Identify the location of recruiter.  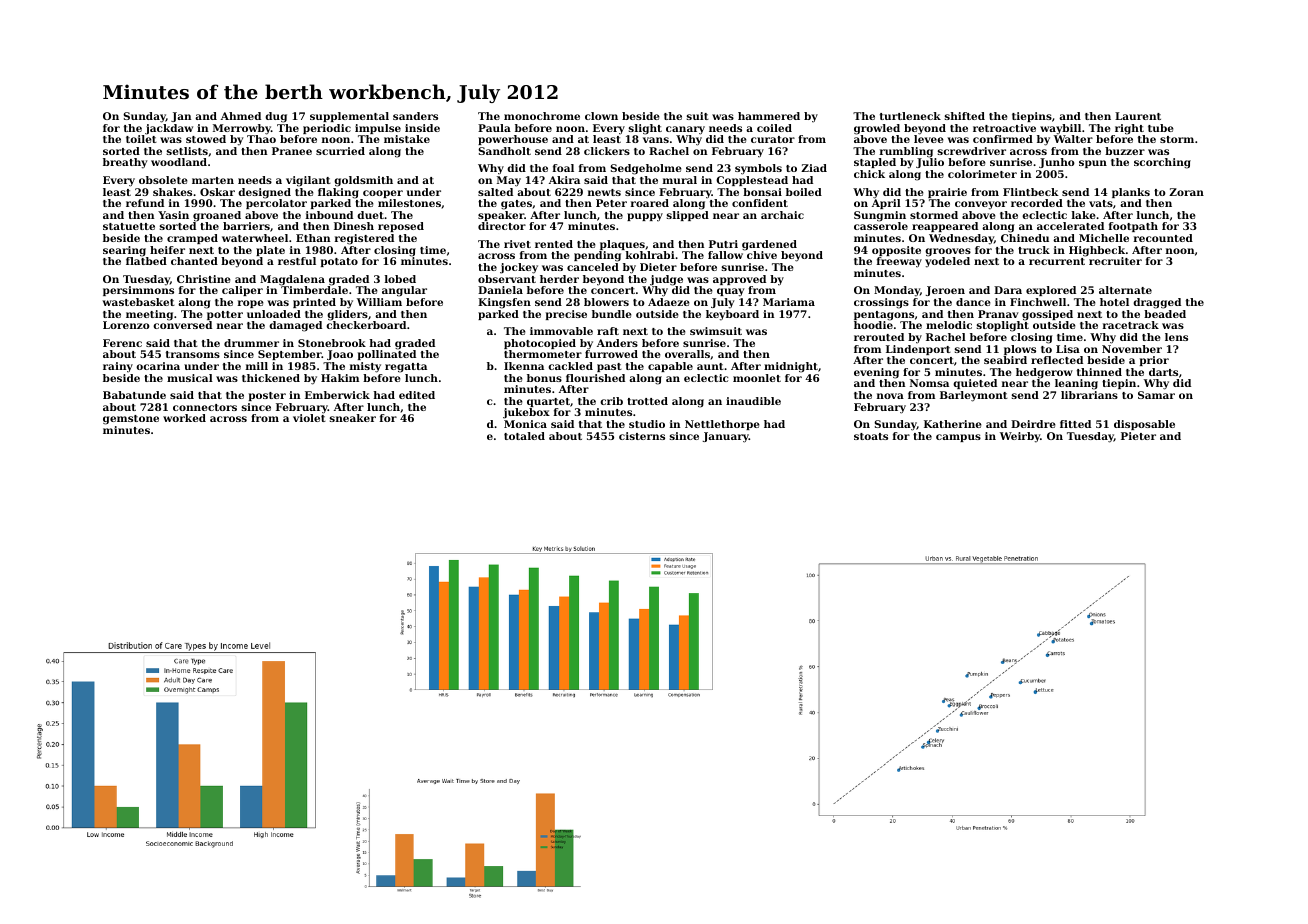
(1115, 261).
